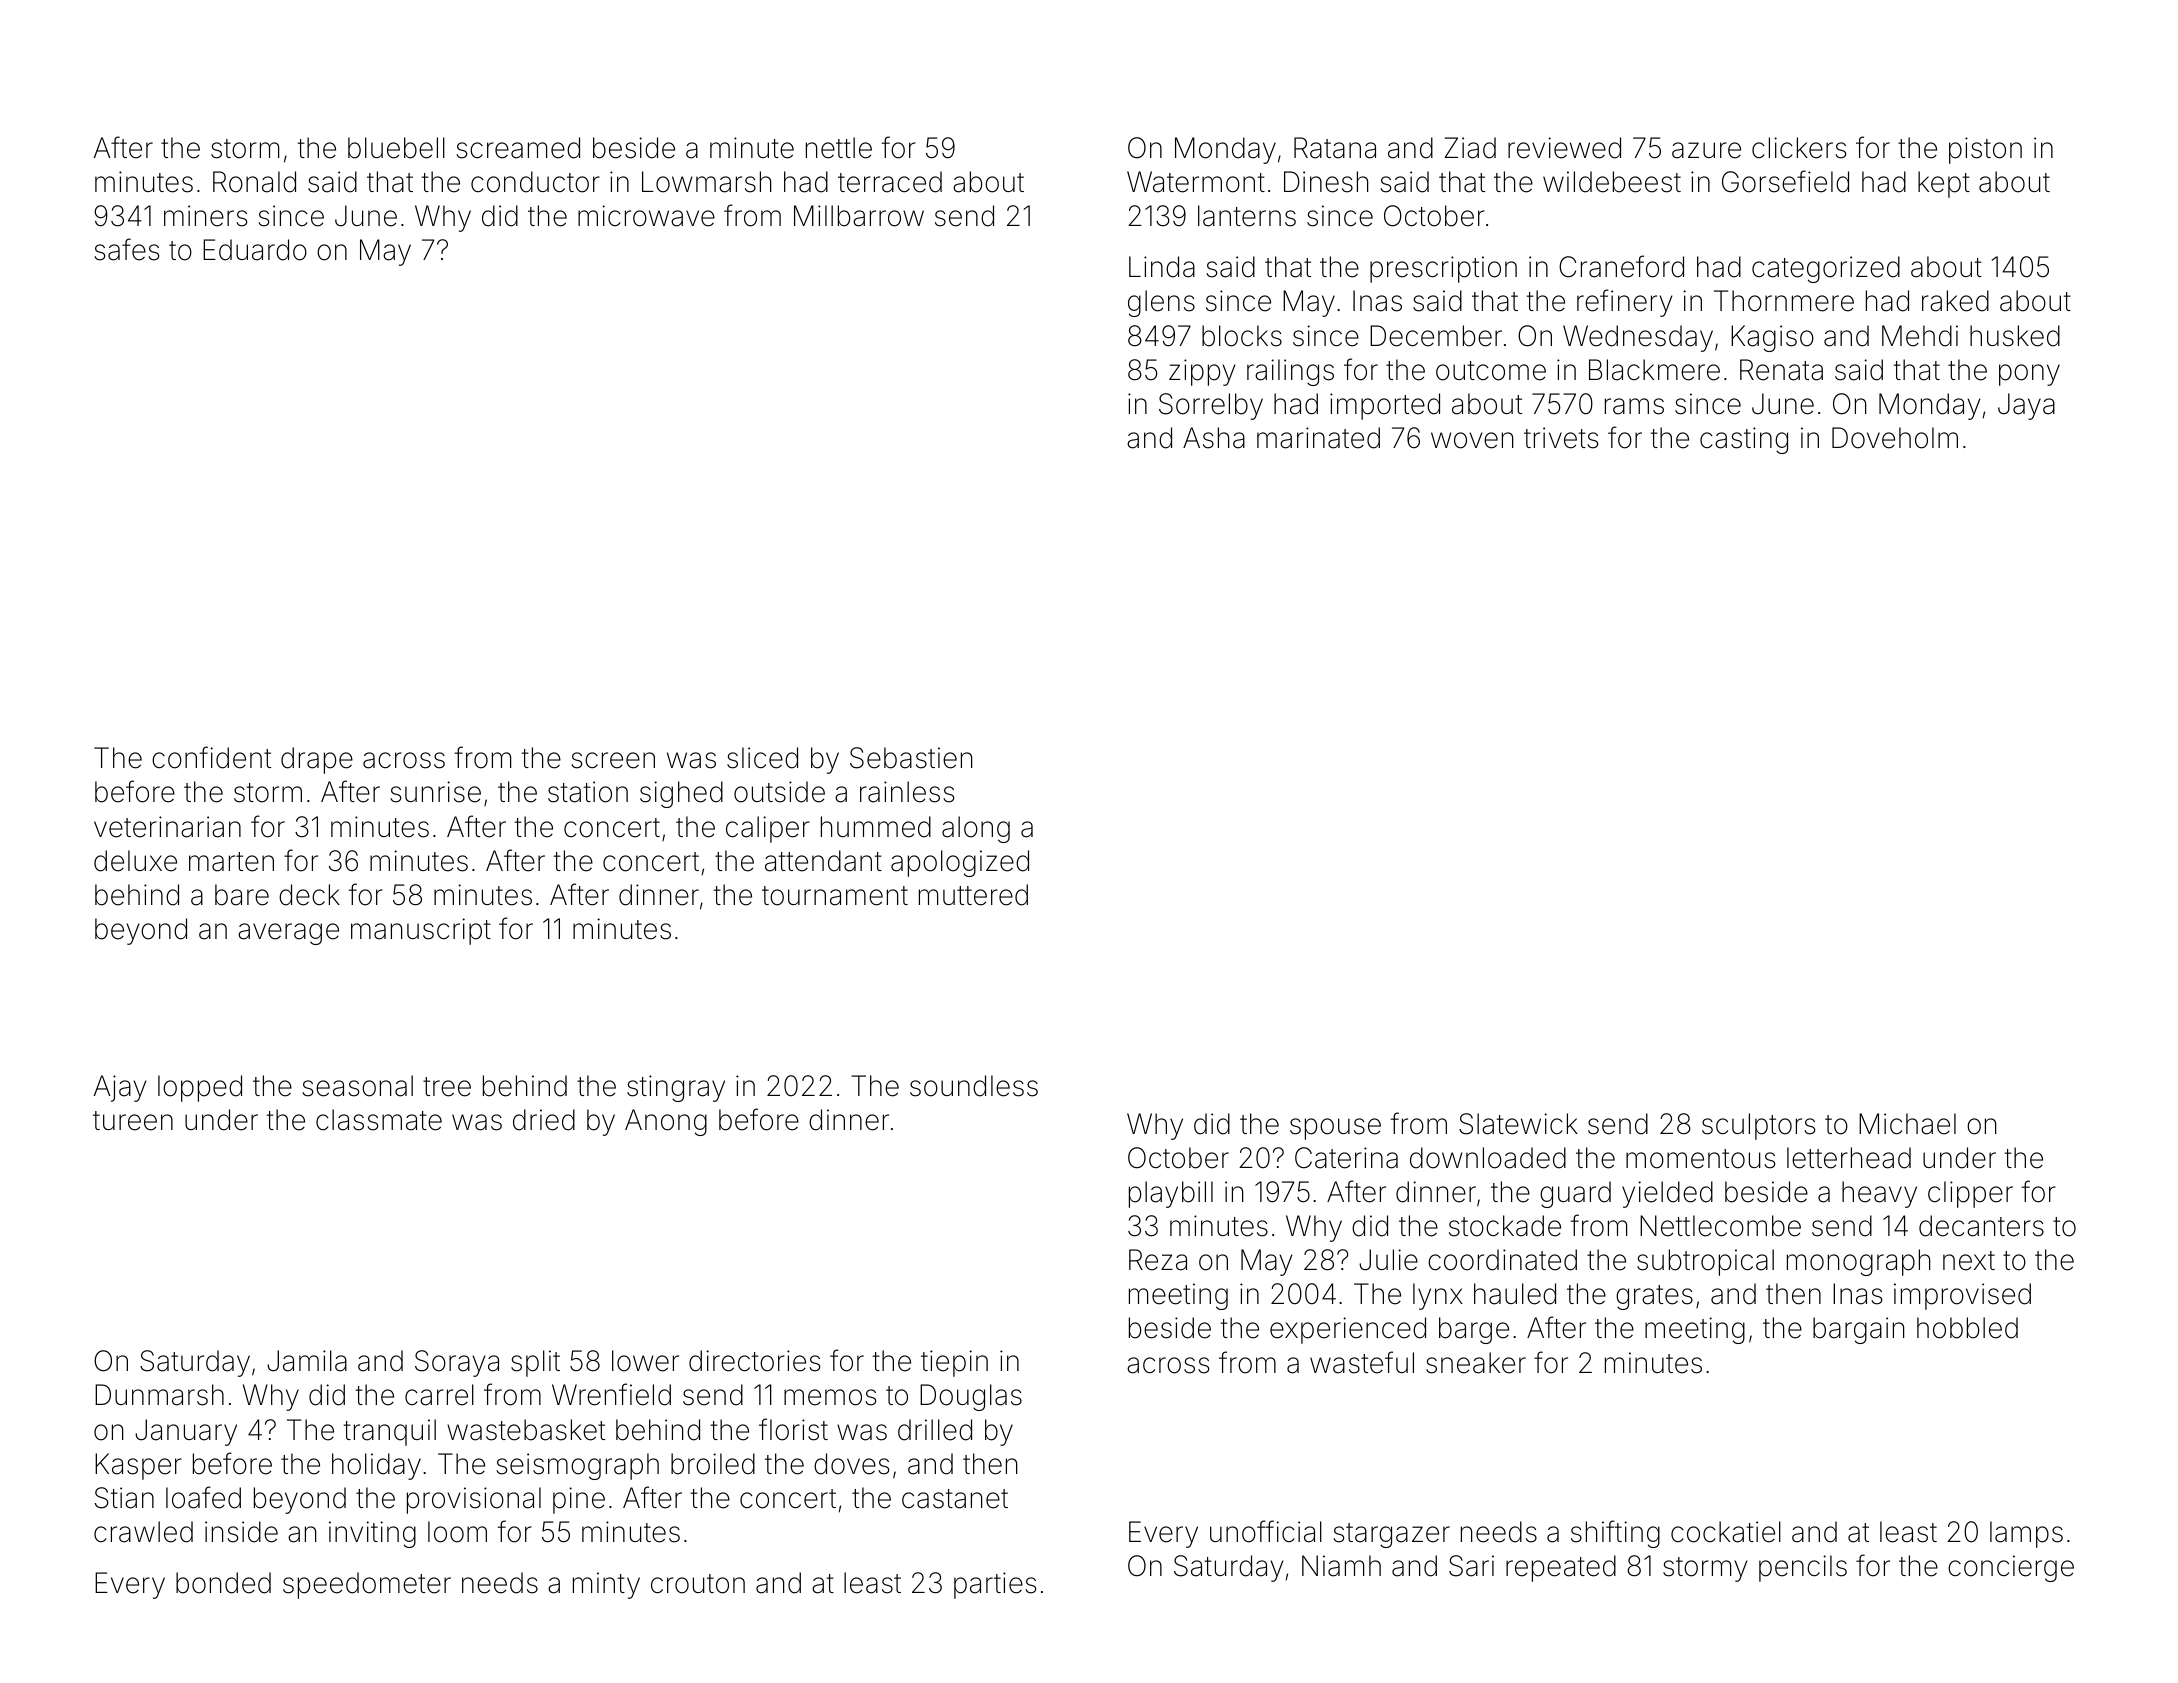 The image size is (2178, 1683). I want to click on manuscript, so click(421, 931).
